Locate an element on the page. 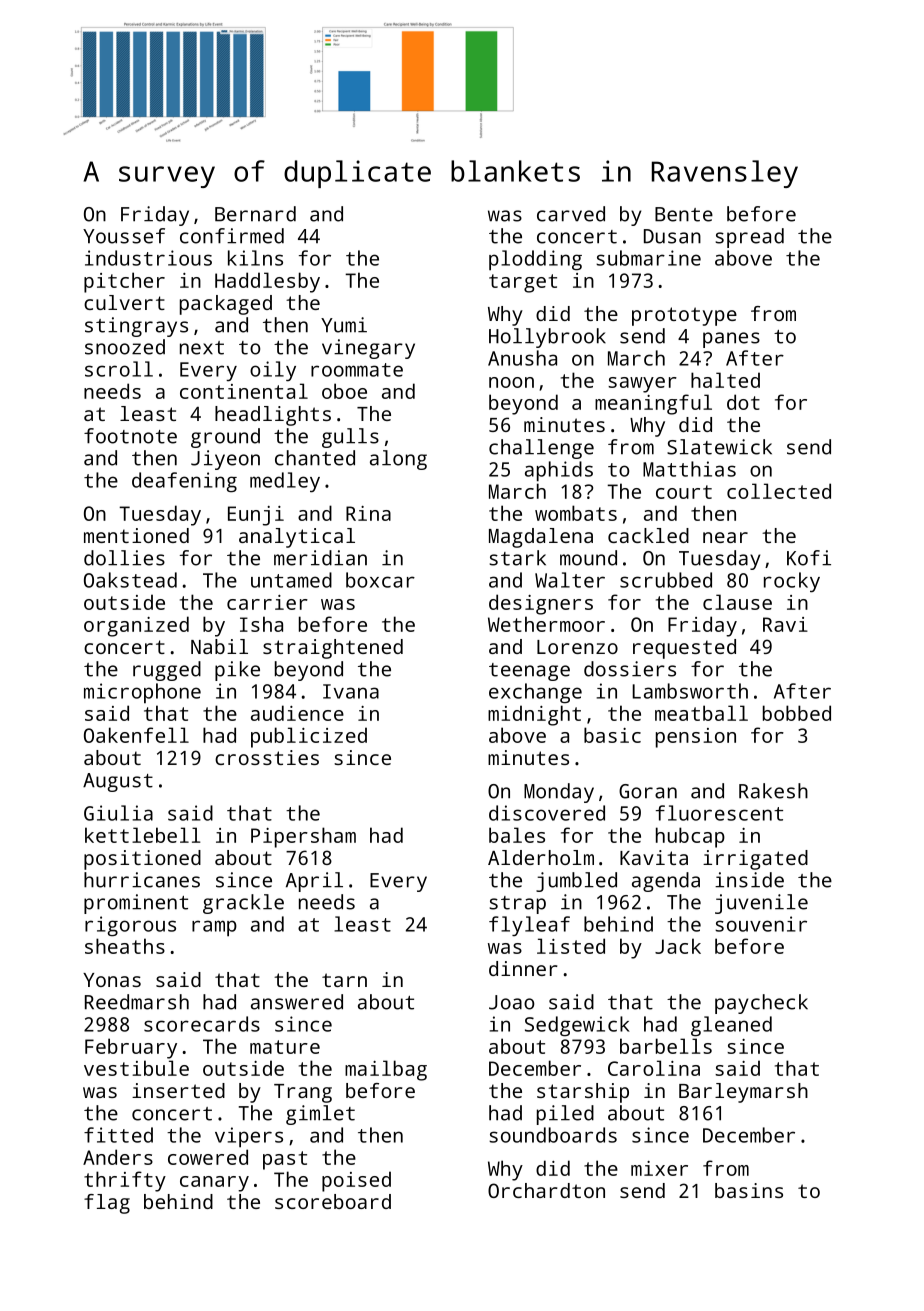 Image resolution: width=924 pixels, height=1311 pixels. Lambsworth is located at coordinates (690, 691).
